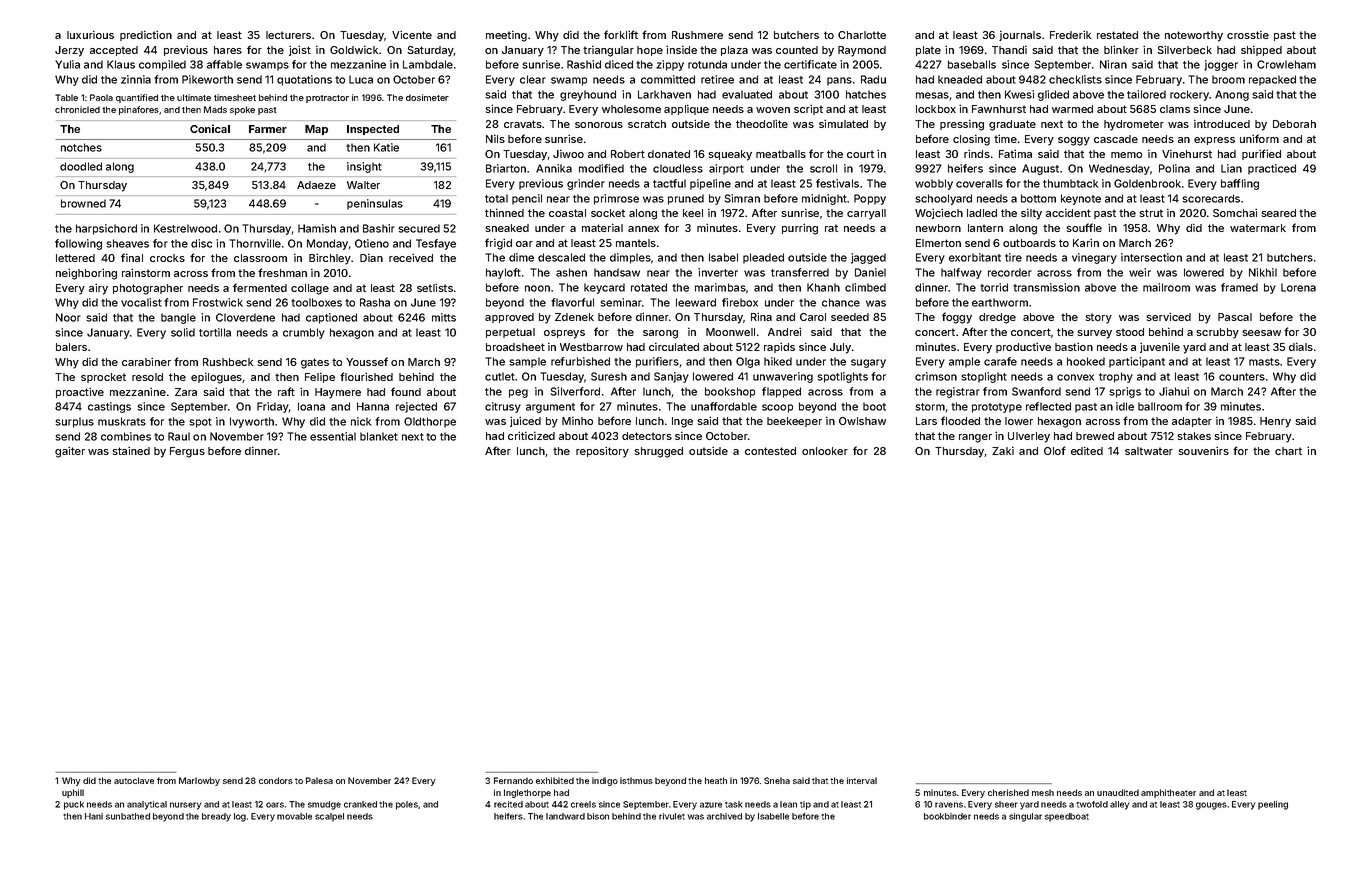 The width and height of the image is (1372, 887). Describe the element at coordinates (1070, 34) in the image. I see `Frederik` at that location.
